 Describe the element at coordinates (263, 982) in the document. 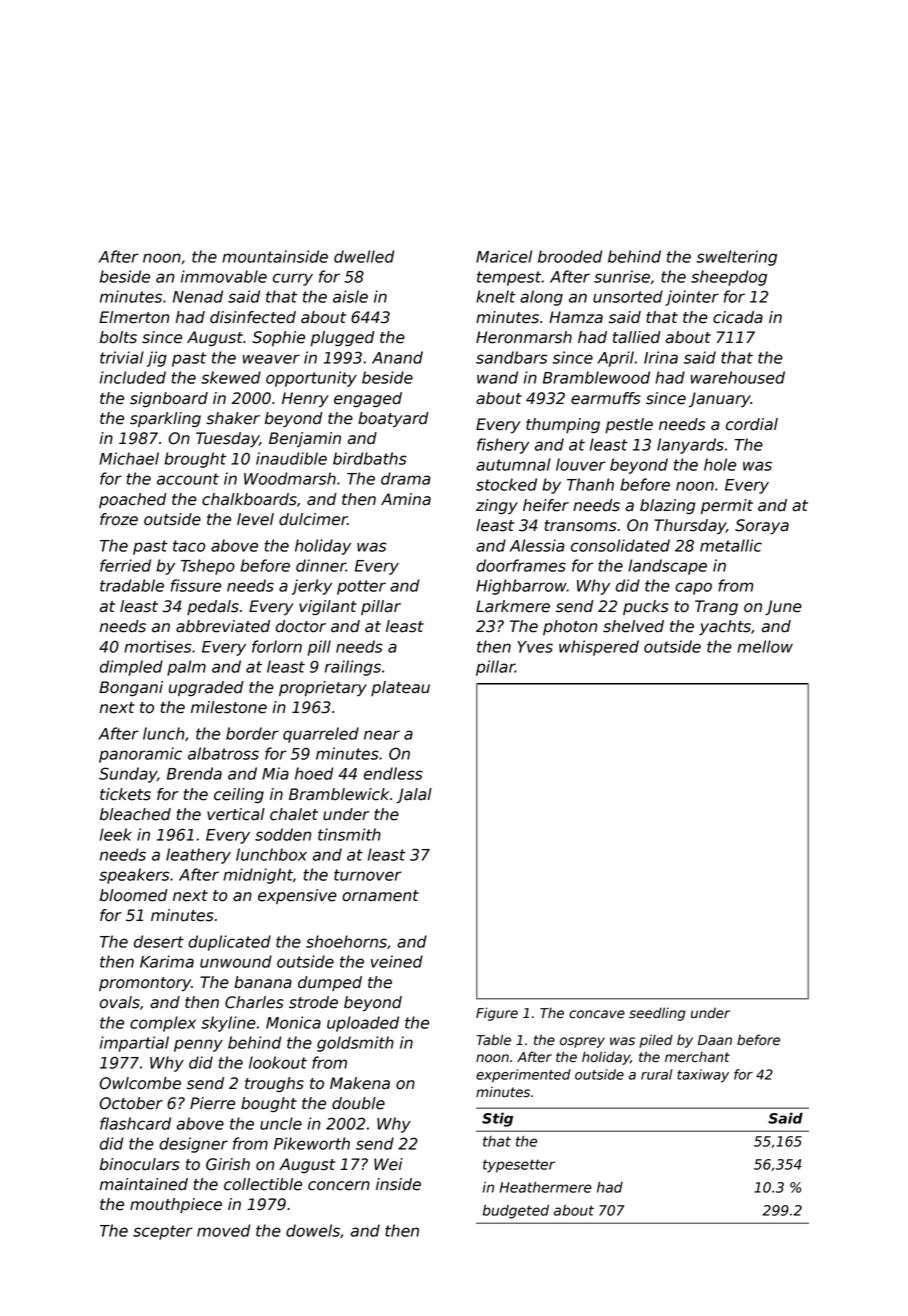

I see `banana` at that location.
